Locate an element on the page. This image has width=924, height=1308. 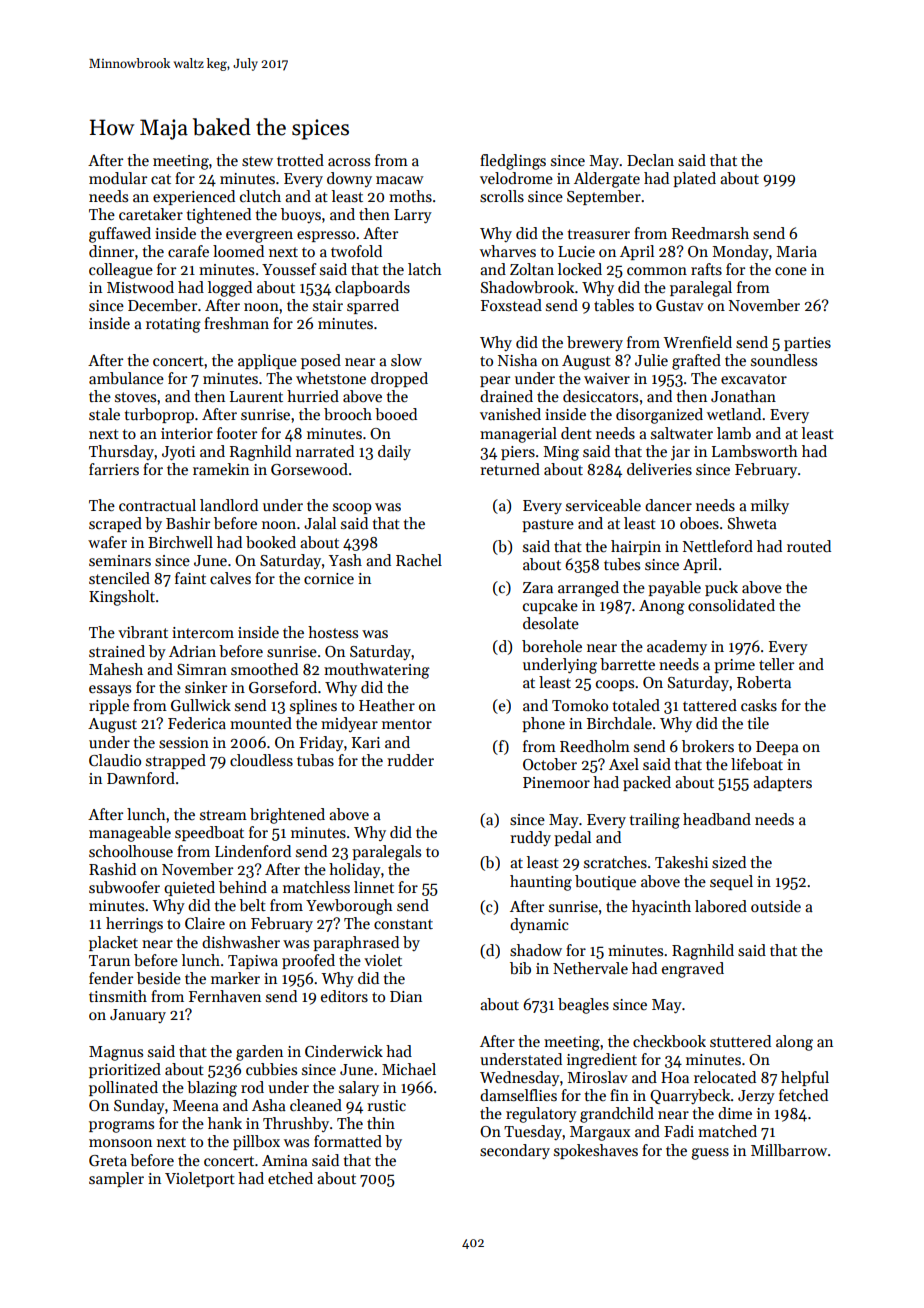
October is located at coordinates (550, 764).
